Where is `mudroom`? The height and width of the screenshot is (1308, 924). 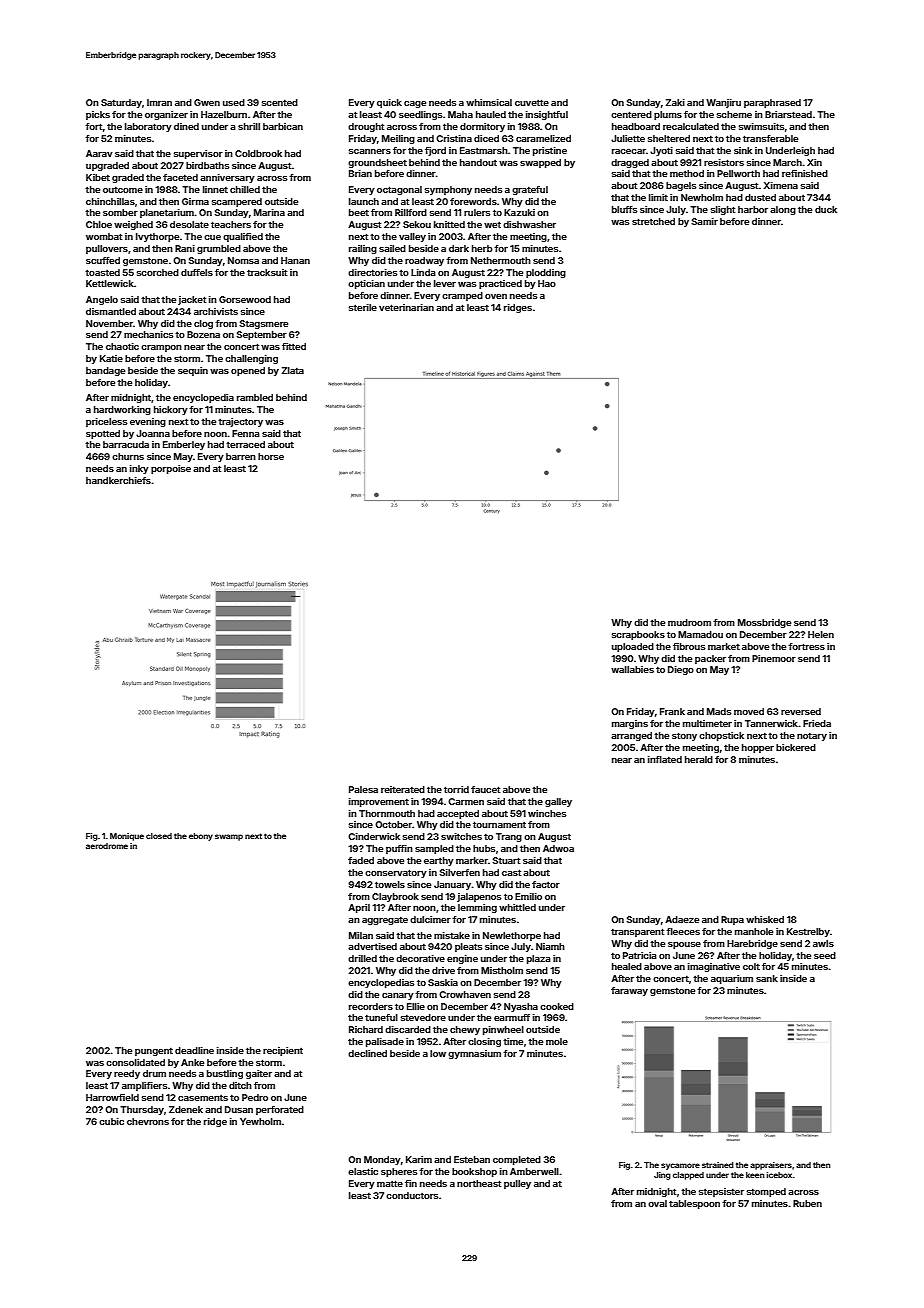 mudroom is located at coordinates (689, 622).
